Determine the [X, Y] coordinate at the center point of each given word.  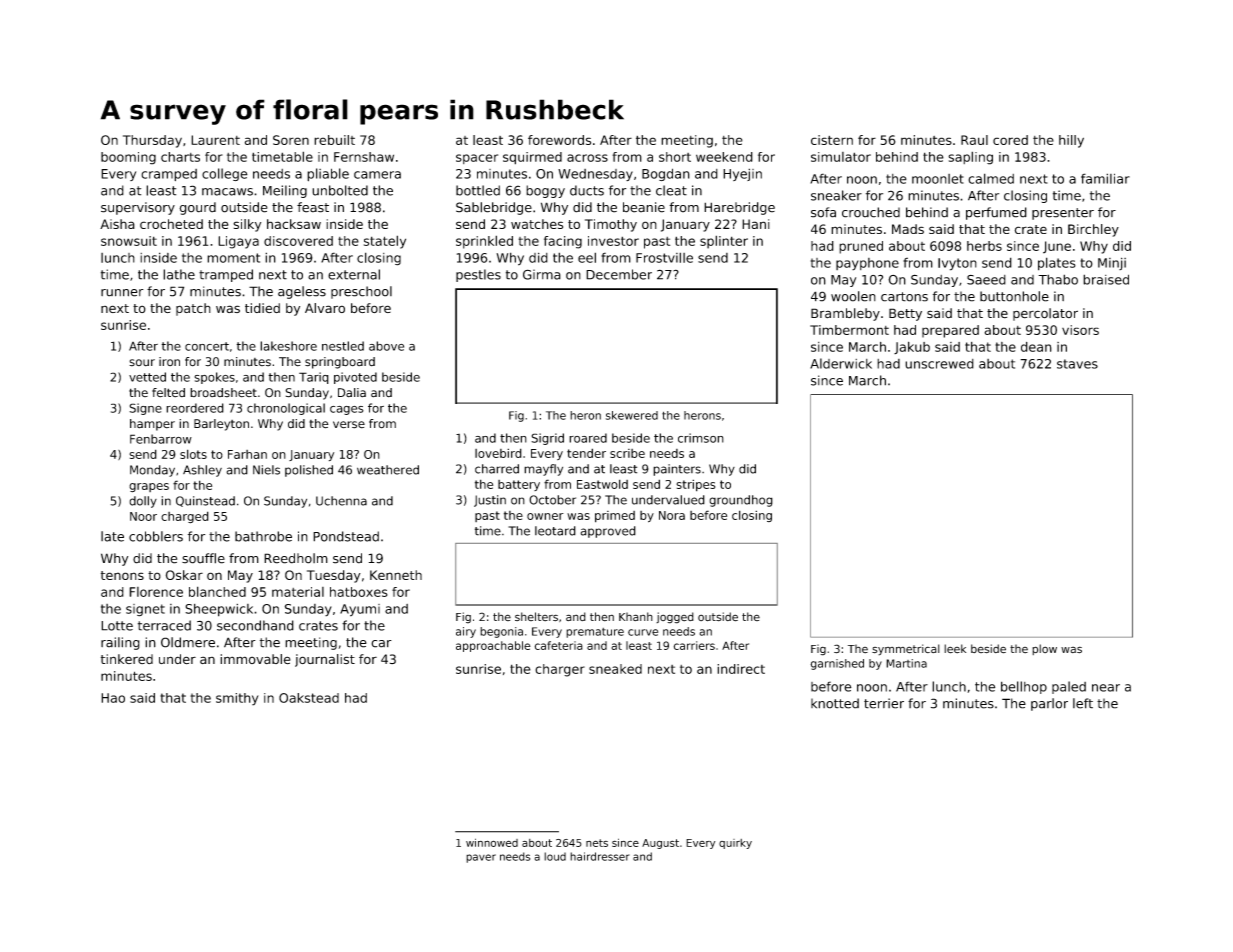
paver [481, 858]
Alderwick [841, 363]
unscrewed [939, 364]
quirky [735, 844]
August [660, 844]
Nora [672, 515]
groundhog [741, 501]
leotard [555, 531]
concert [207, 346]
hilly [1071, 141]
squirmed [532, 158]
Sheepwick [219, 610]
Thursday [152, 141]
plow [1044, 649]
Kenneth [396, 575]
